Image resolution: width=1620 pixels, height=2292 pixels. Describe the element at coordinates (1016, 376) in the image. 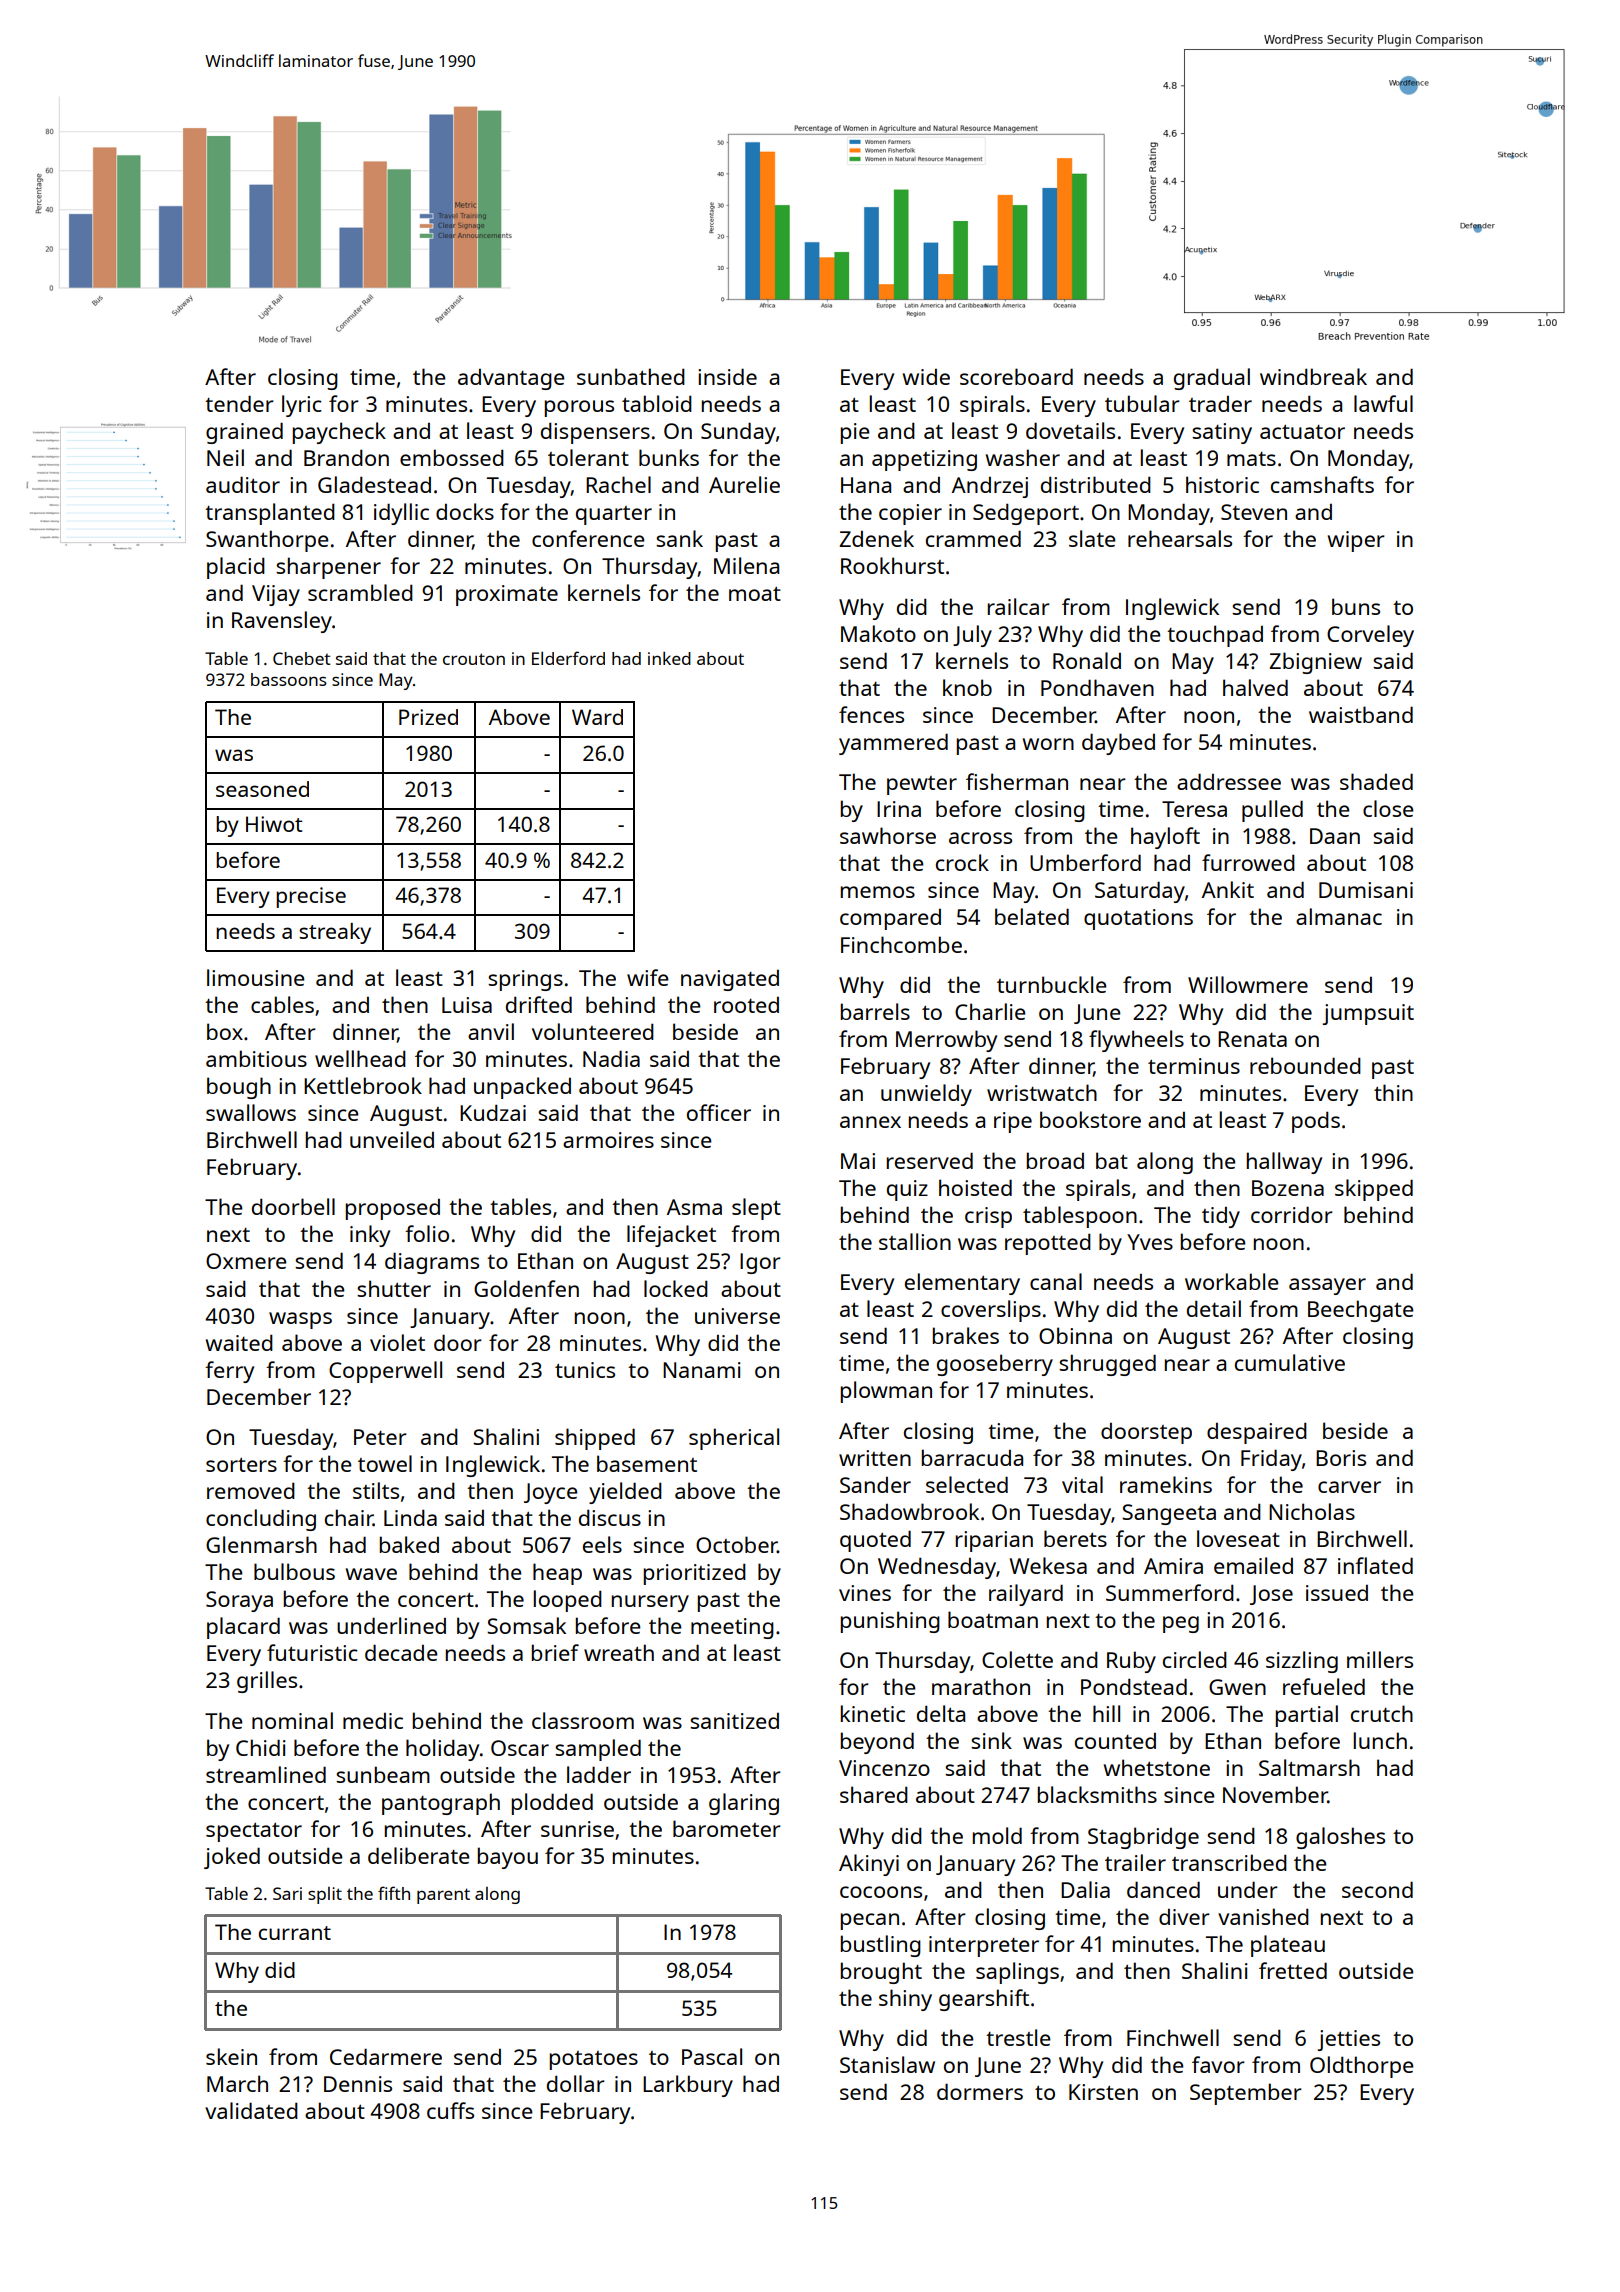

I see `scoreboard` at that location.
